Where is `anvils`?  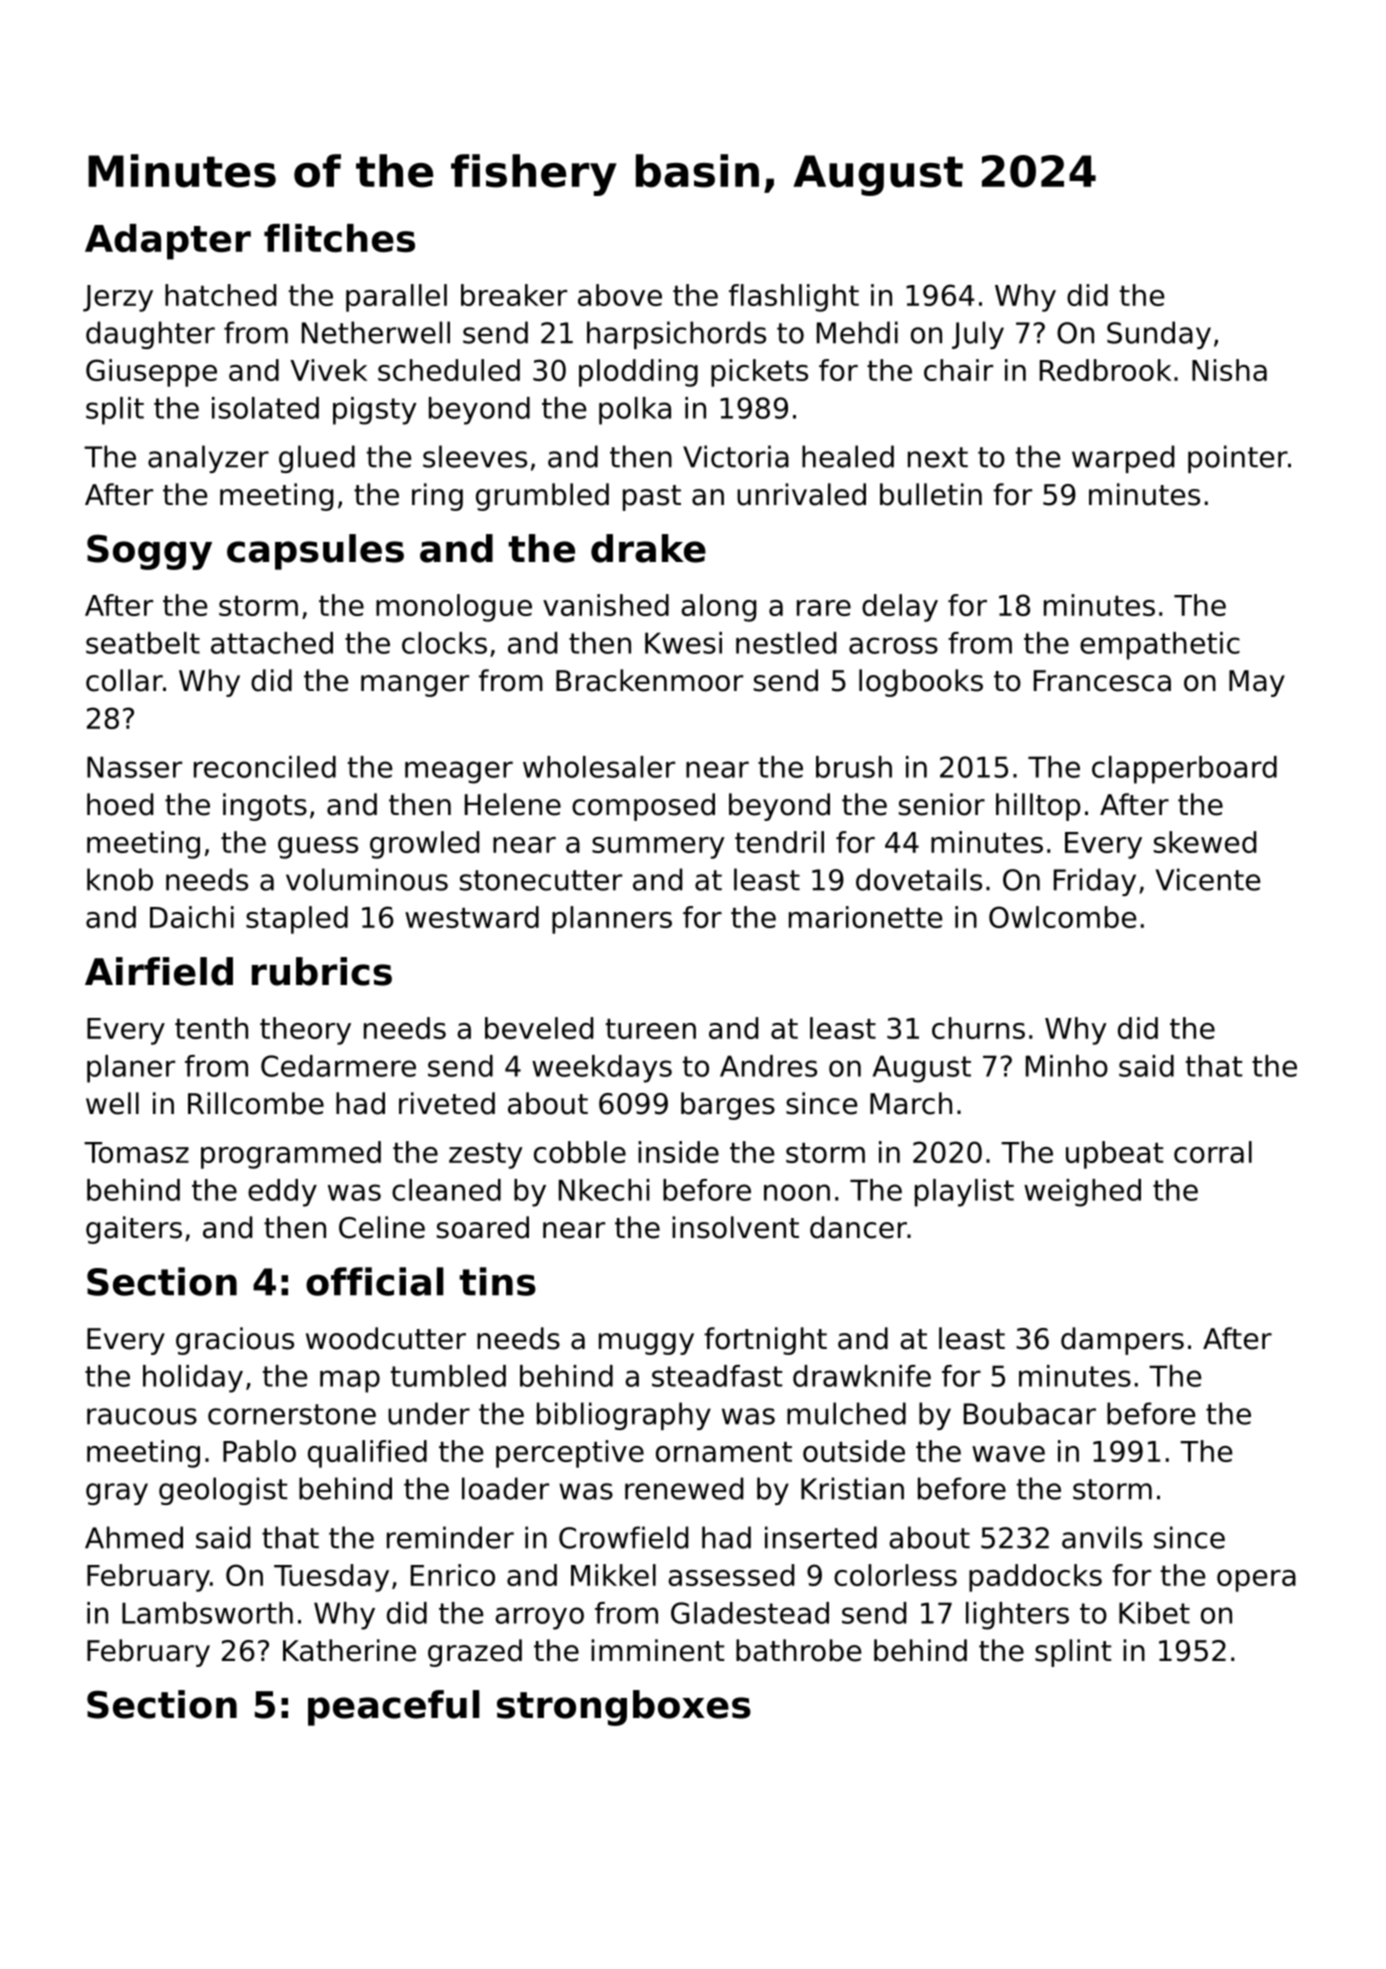 anvils is located at coordinates (1102, 1537).
